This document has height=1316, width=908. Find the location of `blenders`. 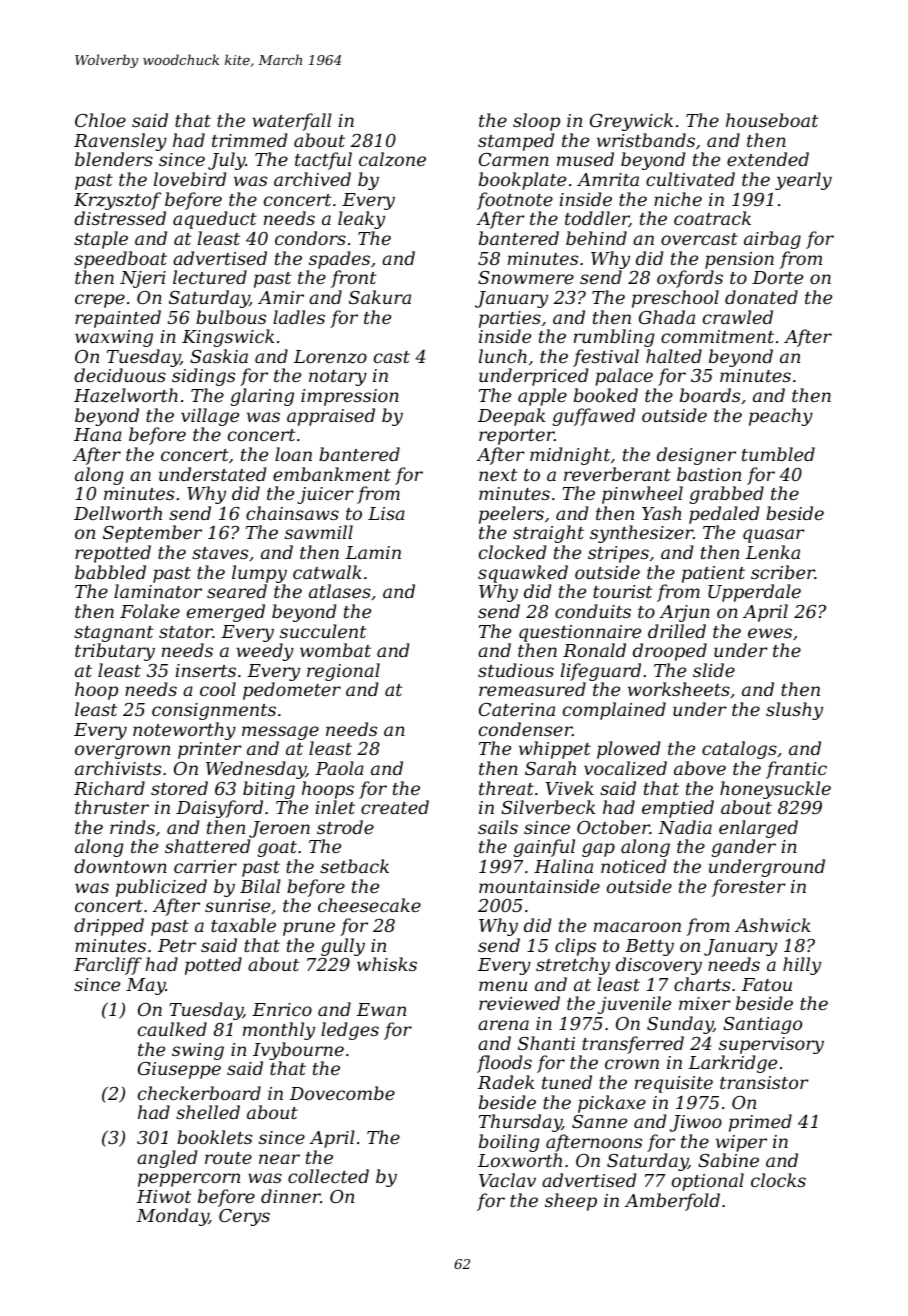

blenders is located at coordinates (114, 159).
